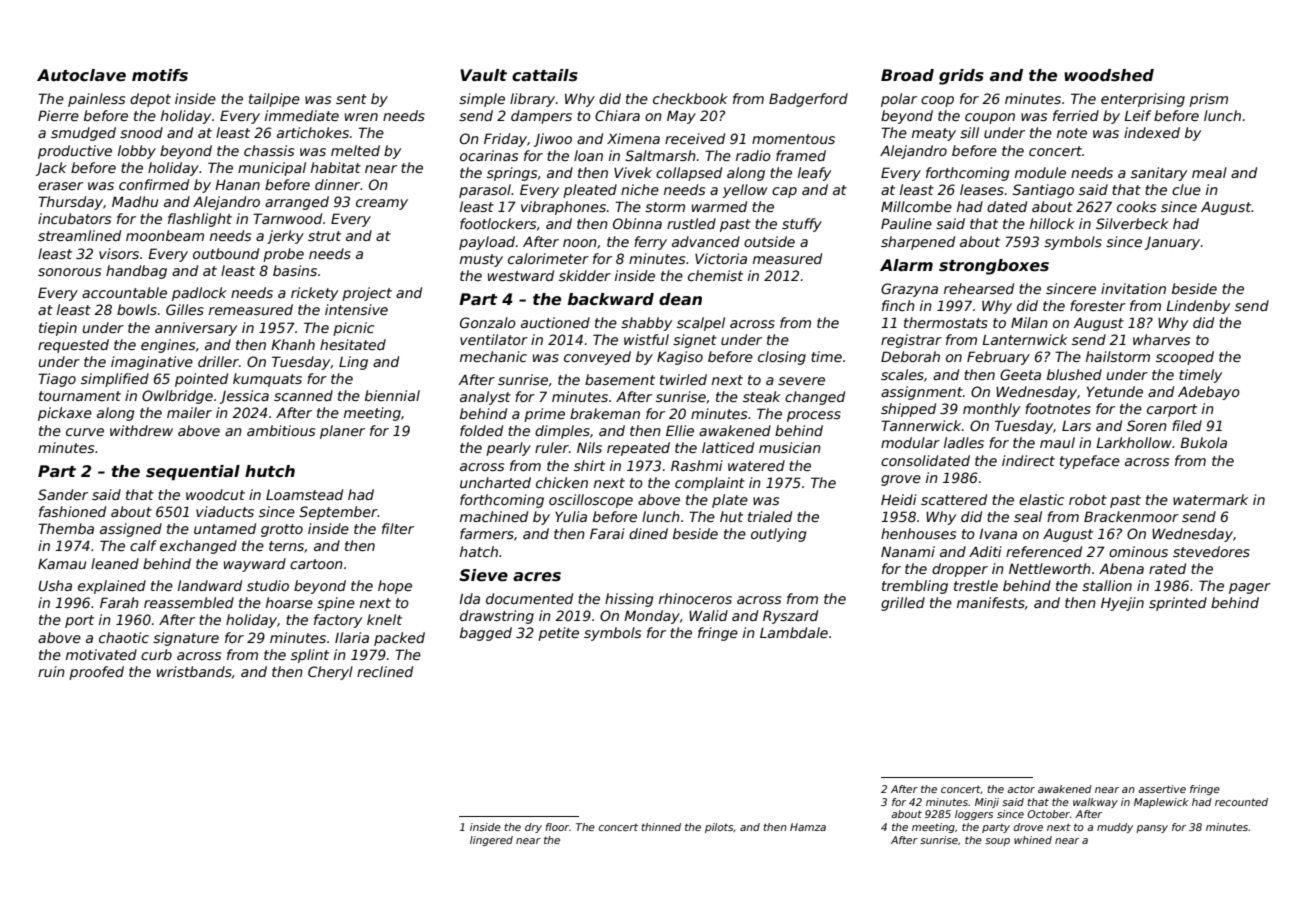 Image resolution: width=1308 pixels, height=924 pixels. What do you see at coordinates (215, 494) in the screenshot?
I see `woodcut` at bounding box center [215, 494].
